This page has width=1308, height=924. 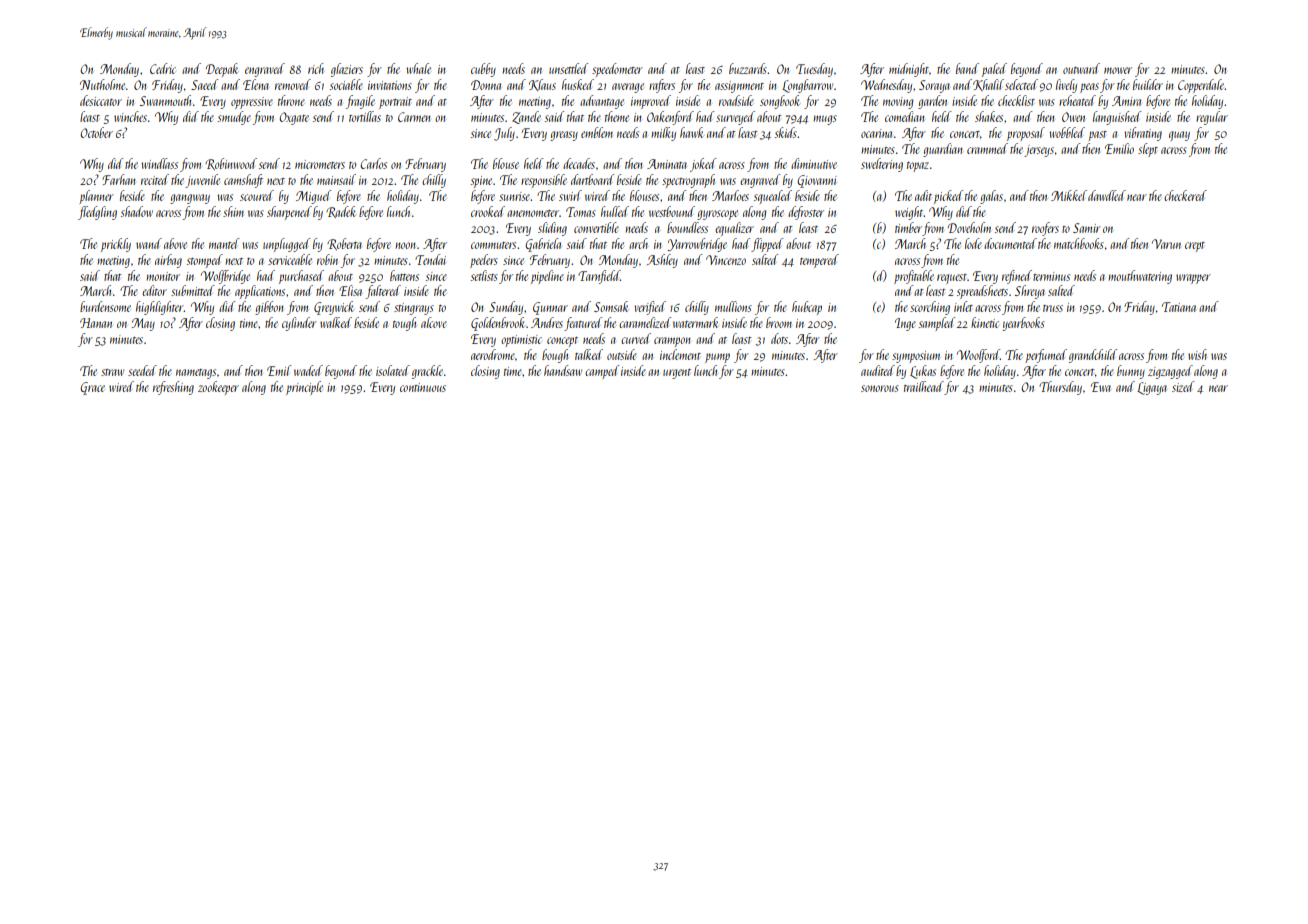 I want to click on galas, so click(x=991, y=197).
